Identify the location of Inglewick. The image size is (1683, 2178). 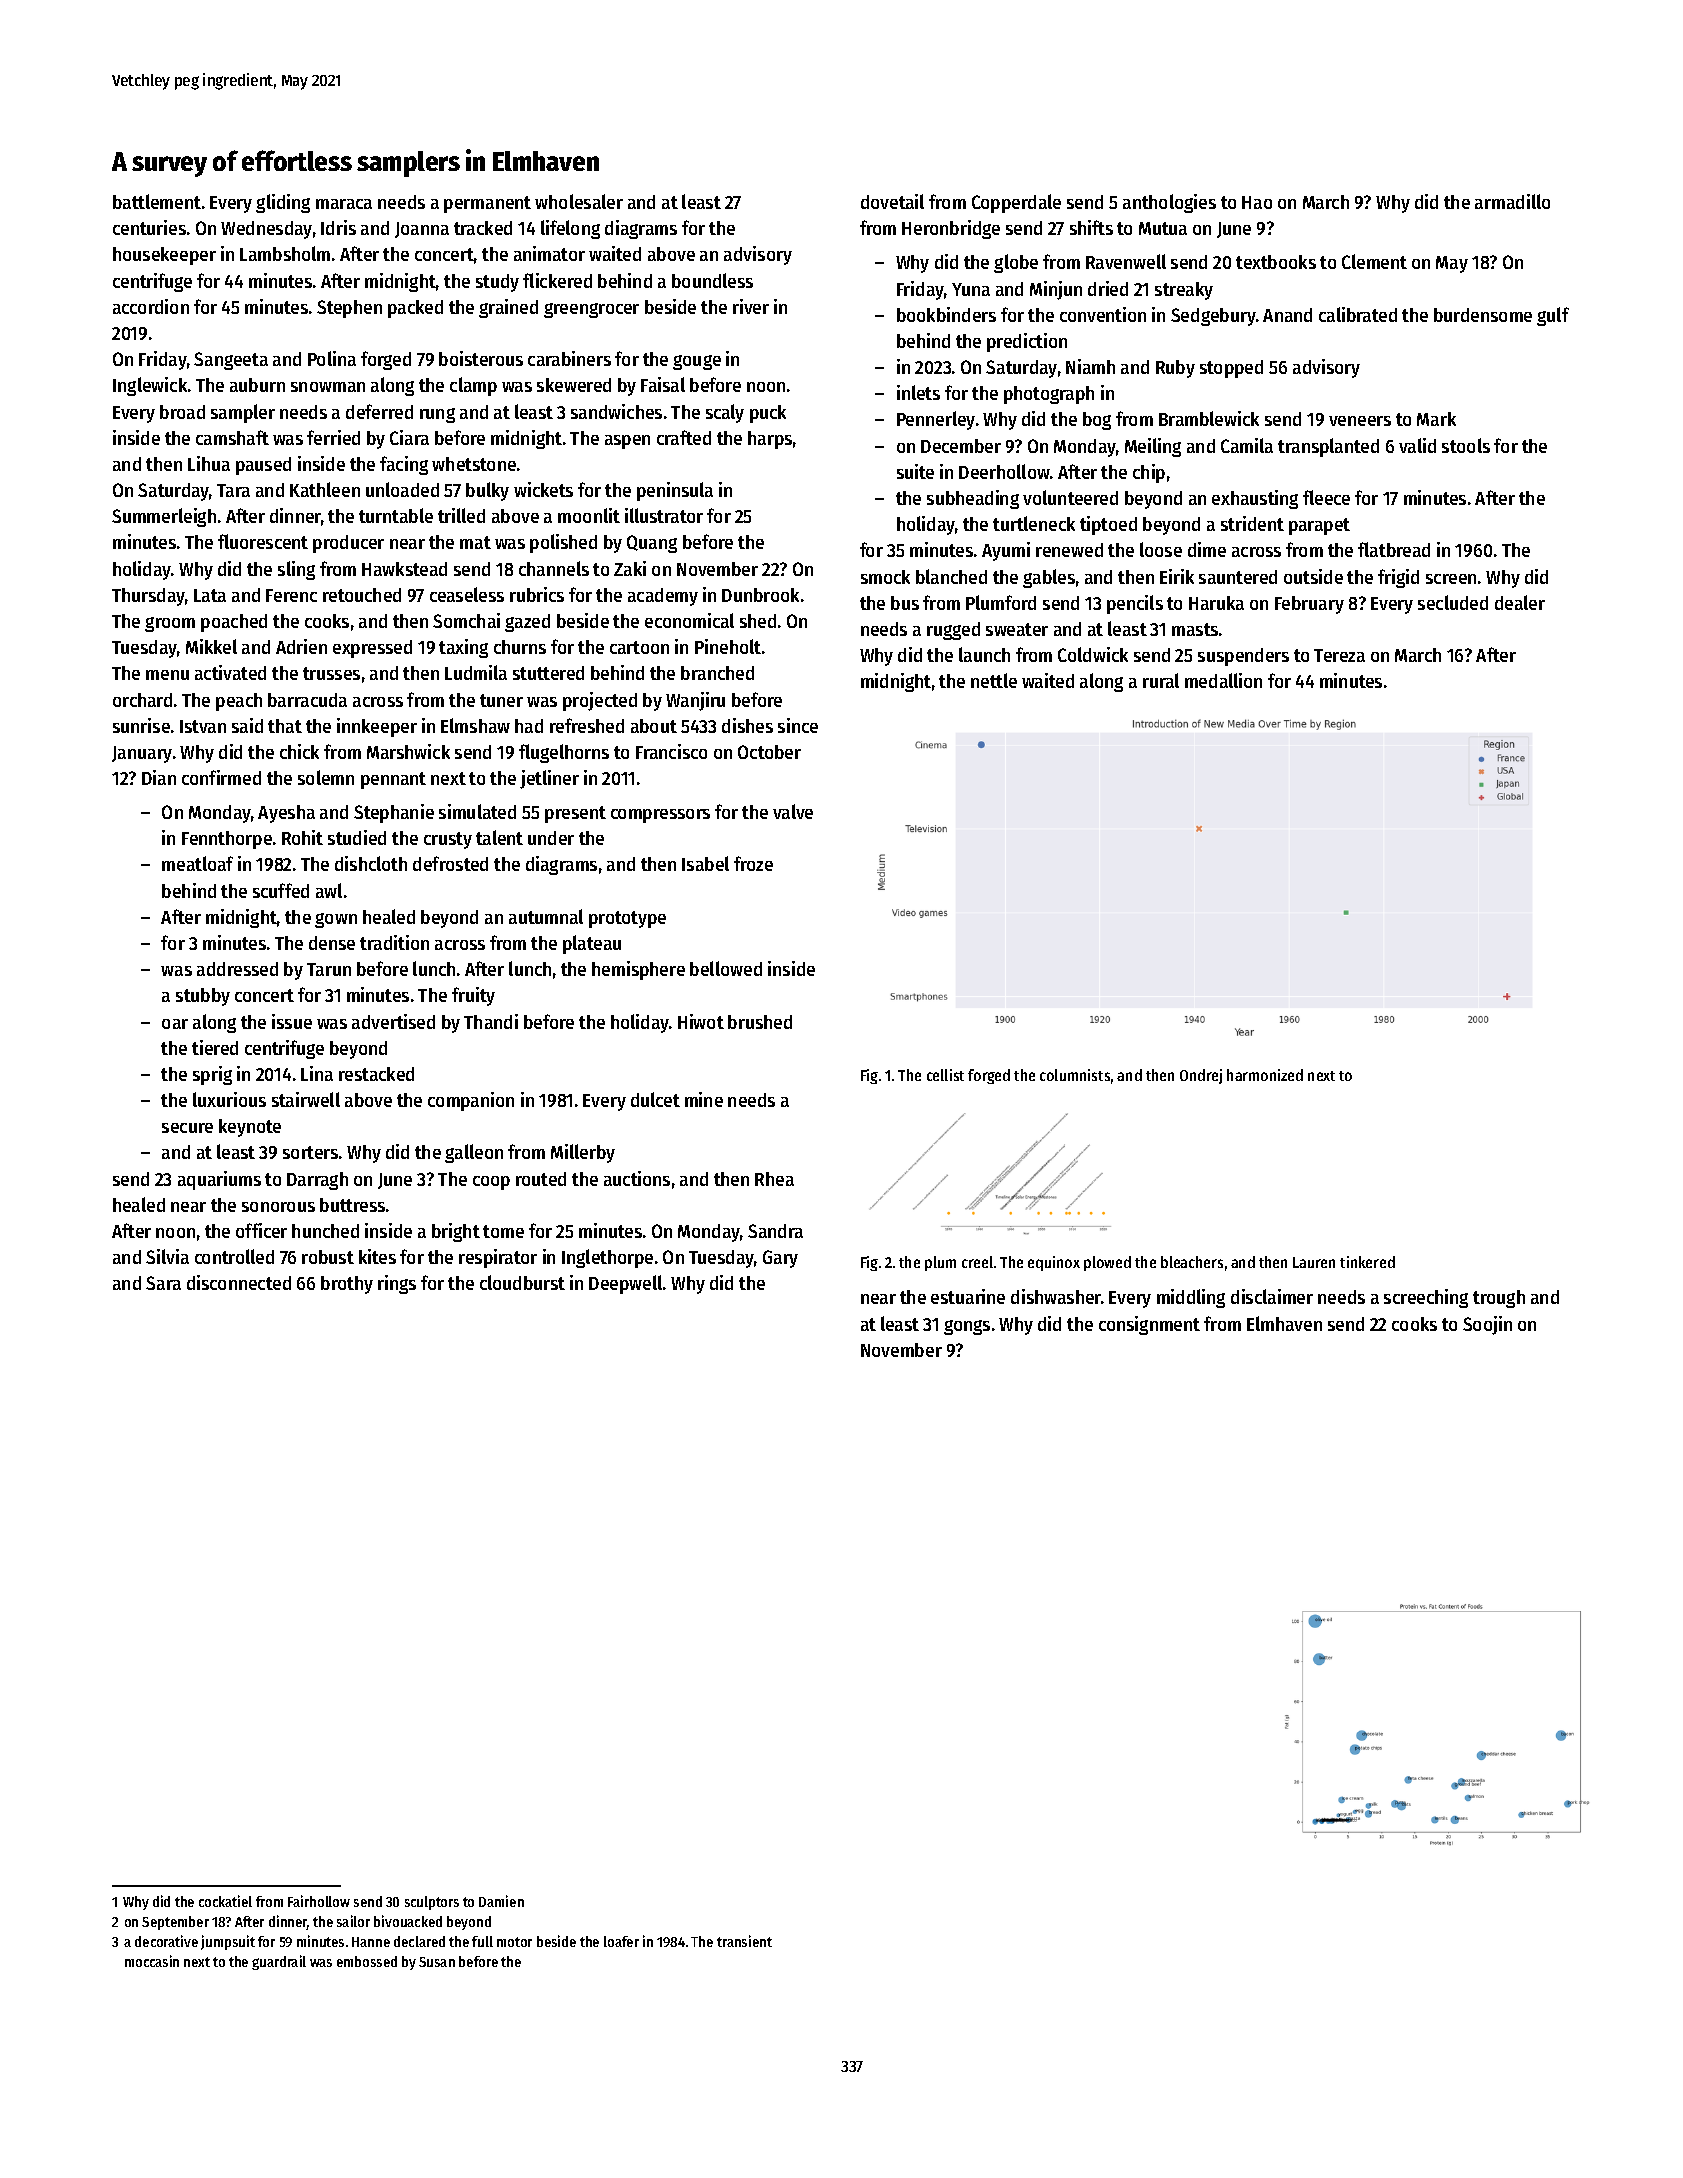
(150, 386).
